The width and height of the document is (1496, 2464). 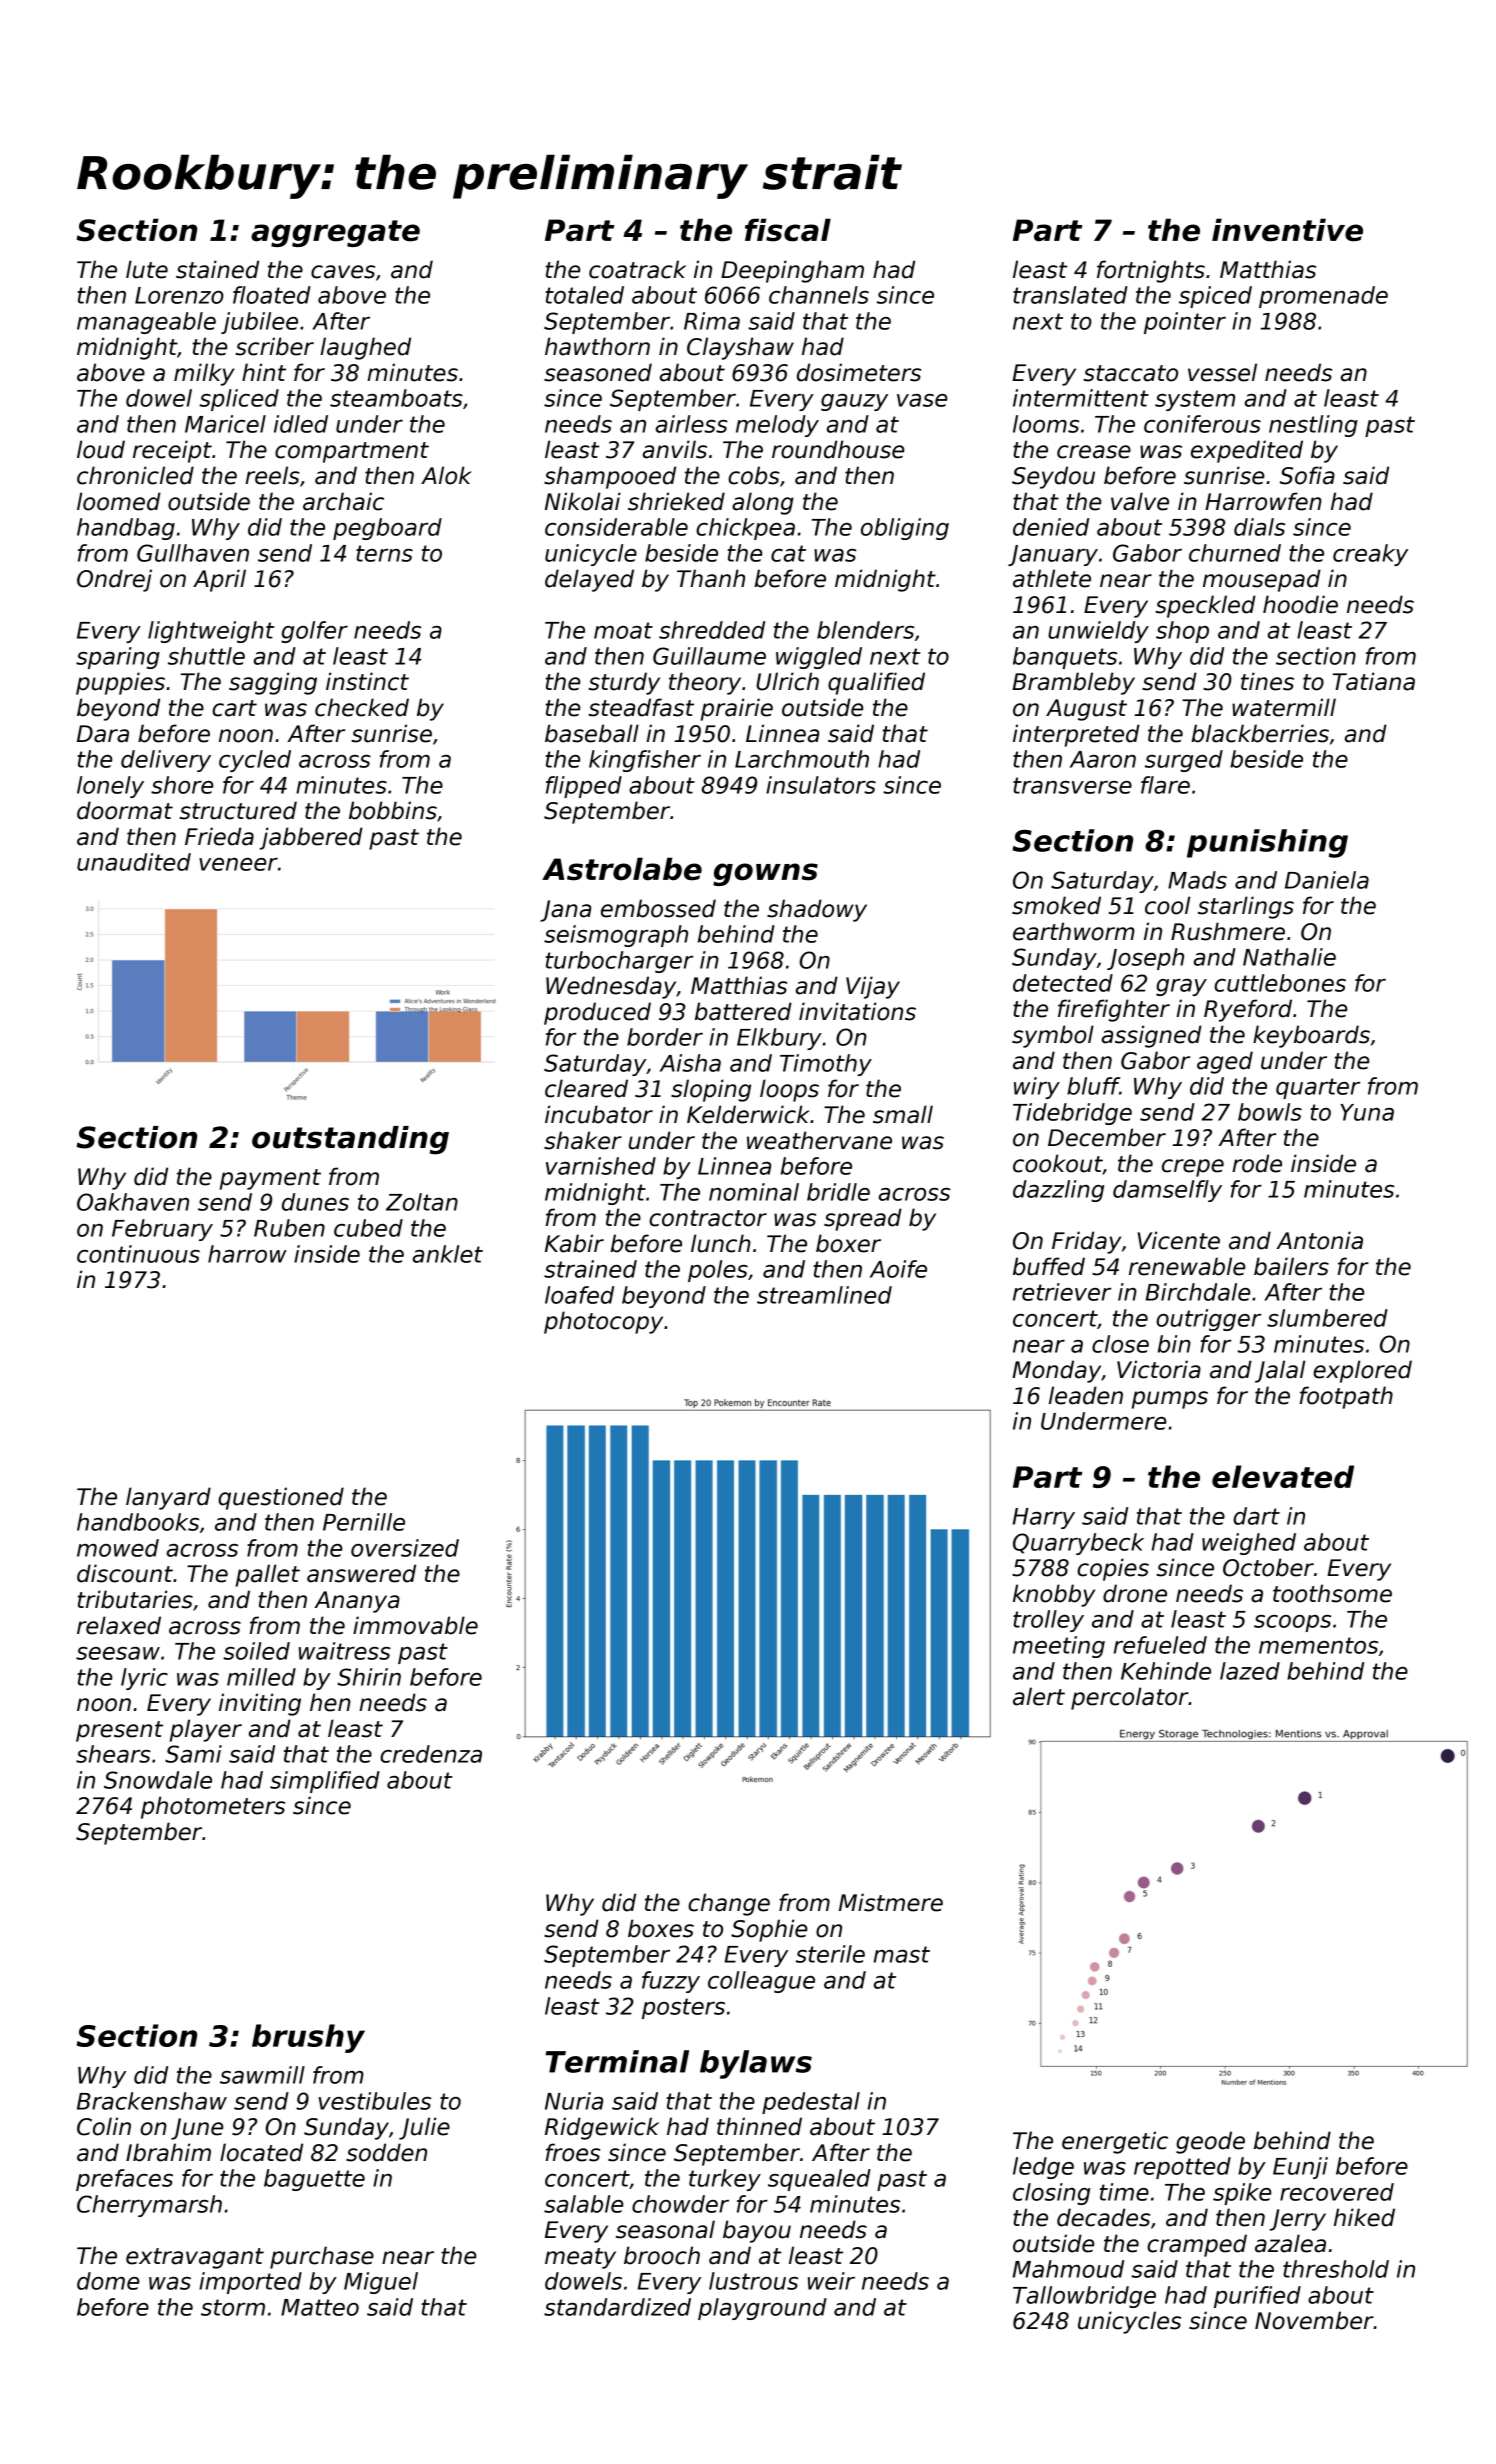 What do you see at coordinates (754, 475) in the document?
I see `cobs` at bounding box center [754, 475].
